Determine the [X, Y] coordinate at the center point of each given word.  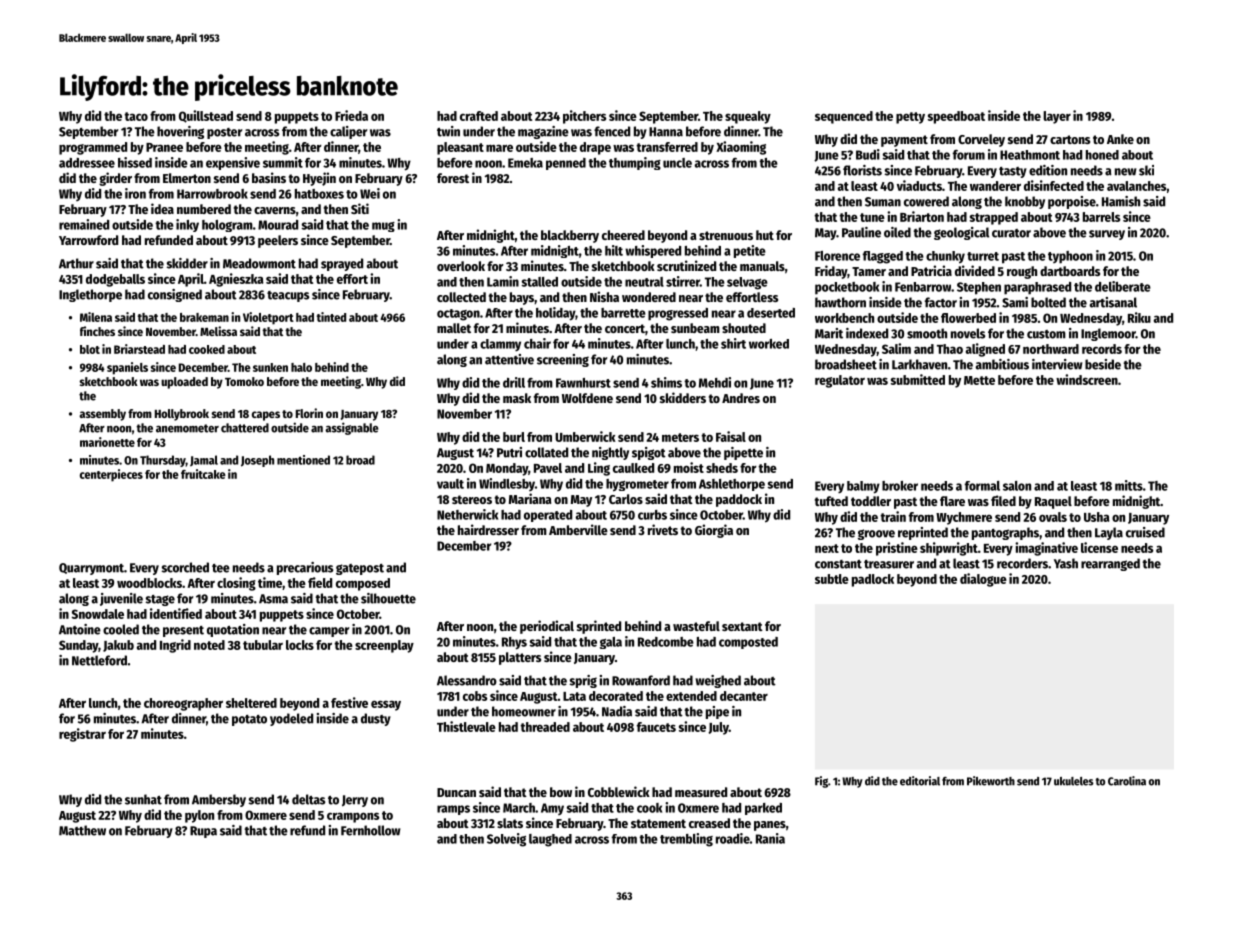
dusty [376, 719]
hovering [180, 132]
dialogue [983, 580]
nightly [610, 453]
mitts [1129, 485]
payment [904, 141]
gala [611, 643]
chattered [245, 428]
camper [329, 632]
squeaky [748, 117]
